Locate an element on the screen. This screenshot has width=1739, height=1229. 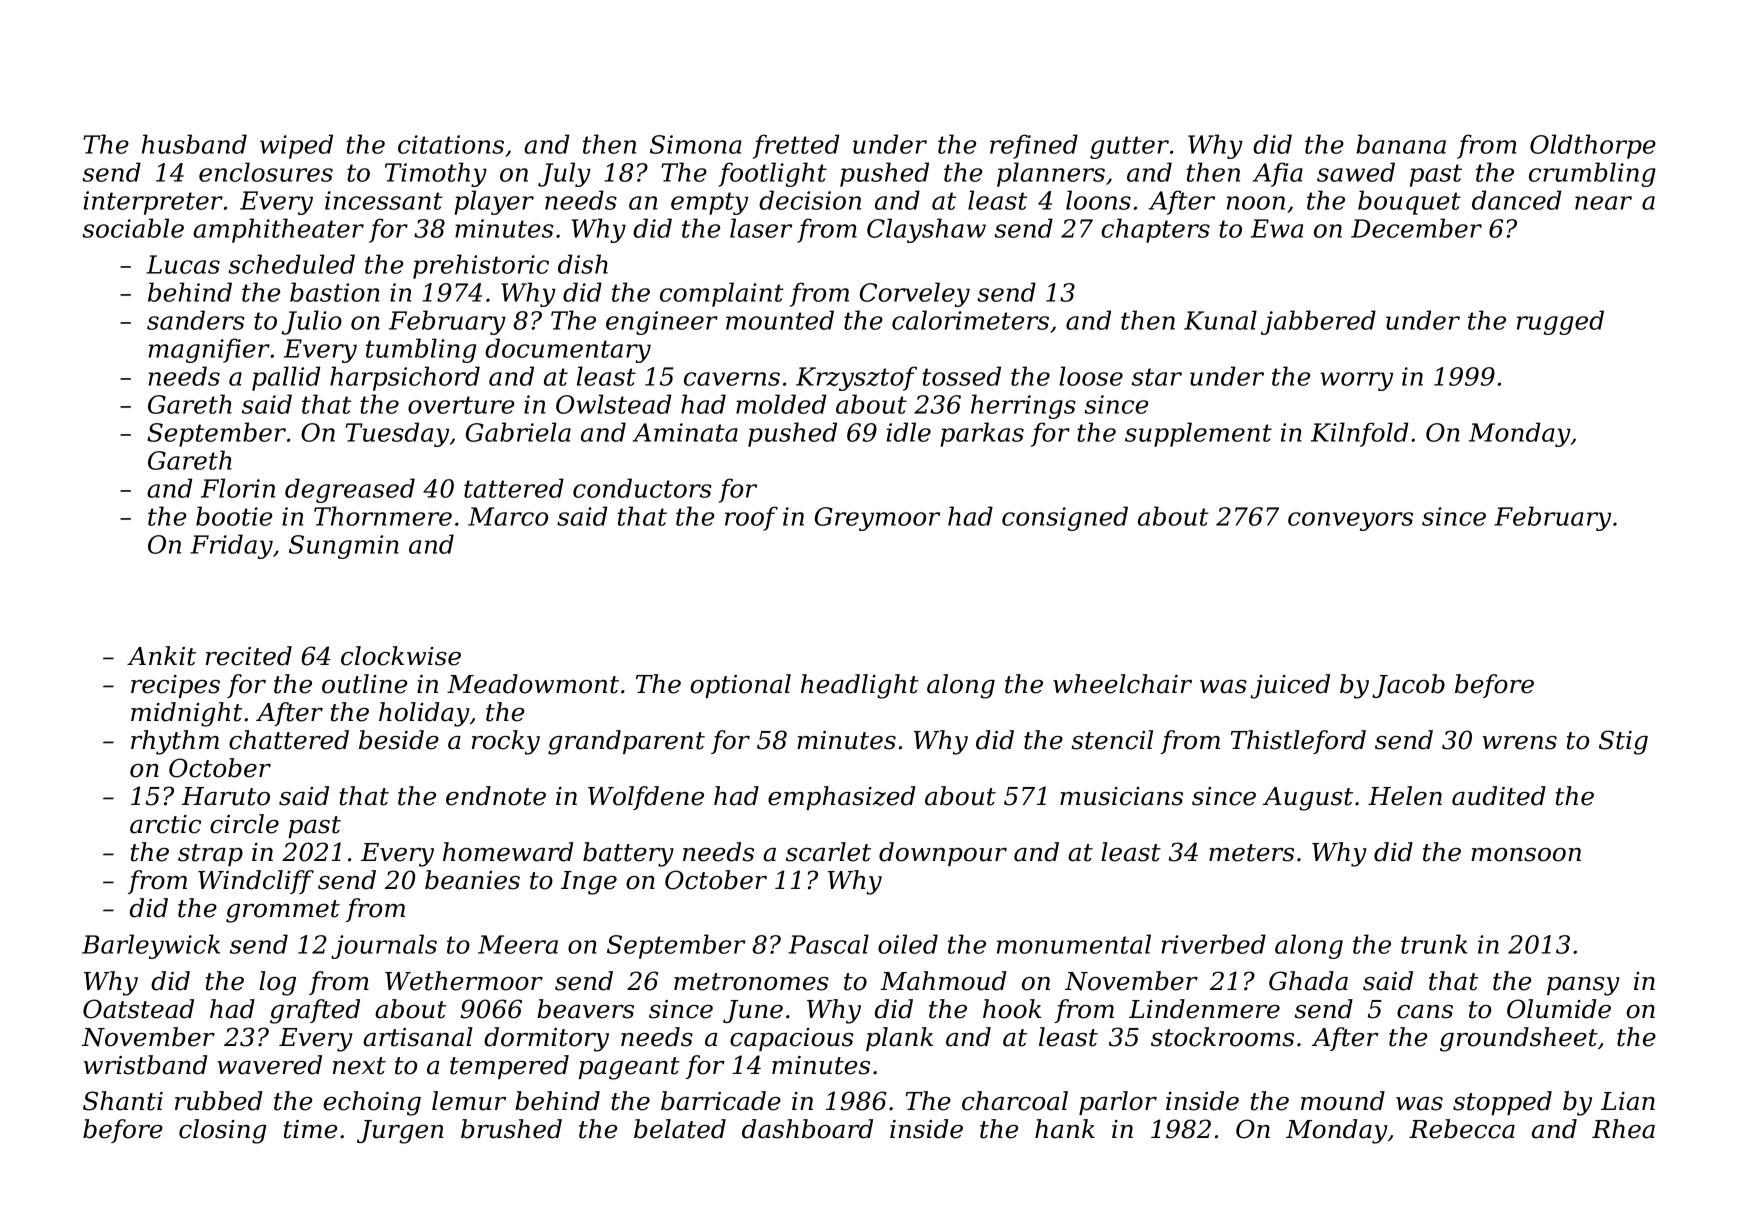
Stig is located at coordinates (1623, 742).
